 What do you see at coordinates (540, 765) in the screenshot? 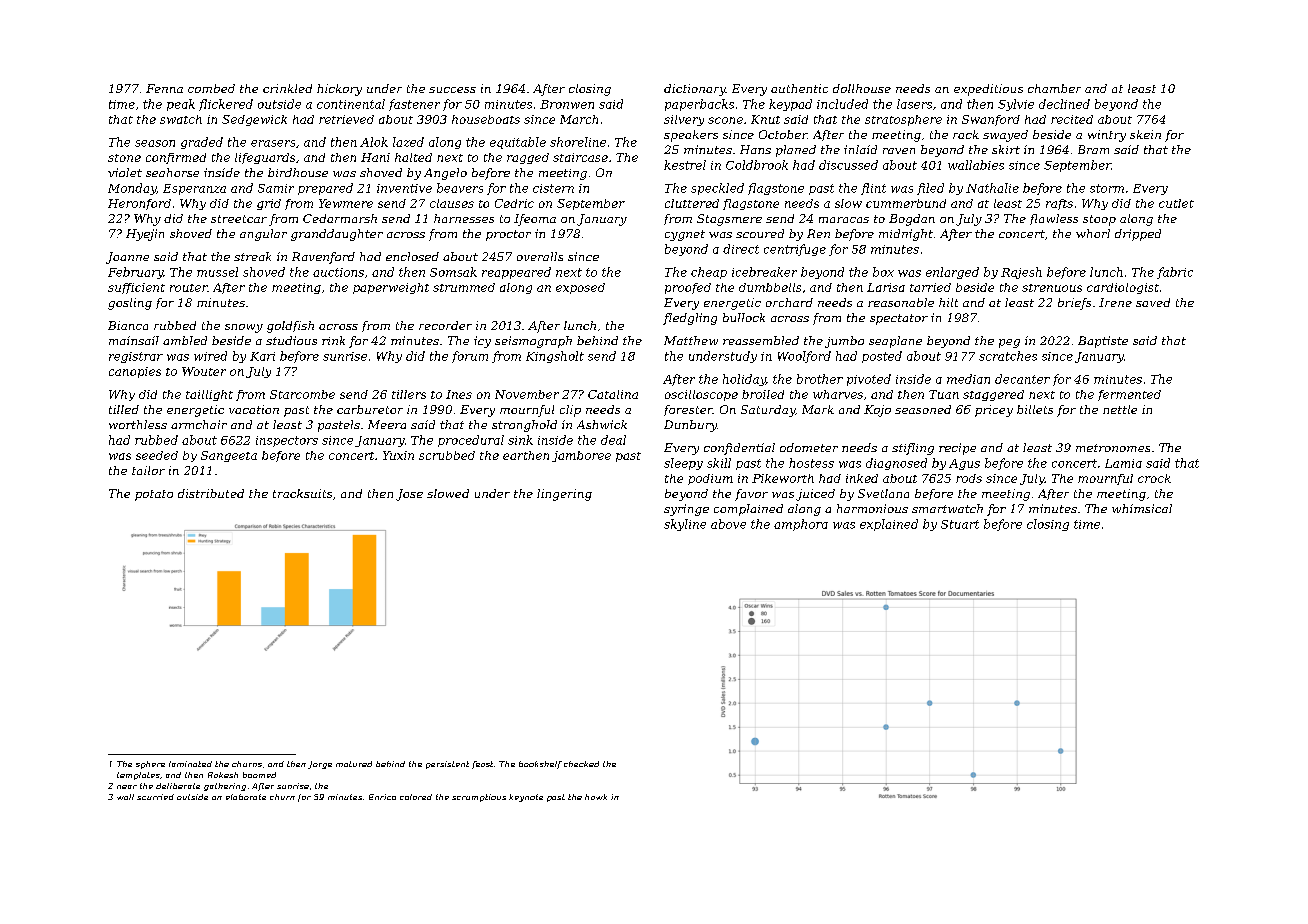
I see `bookshelf` at bounding box center [540, 765].
